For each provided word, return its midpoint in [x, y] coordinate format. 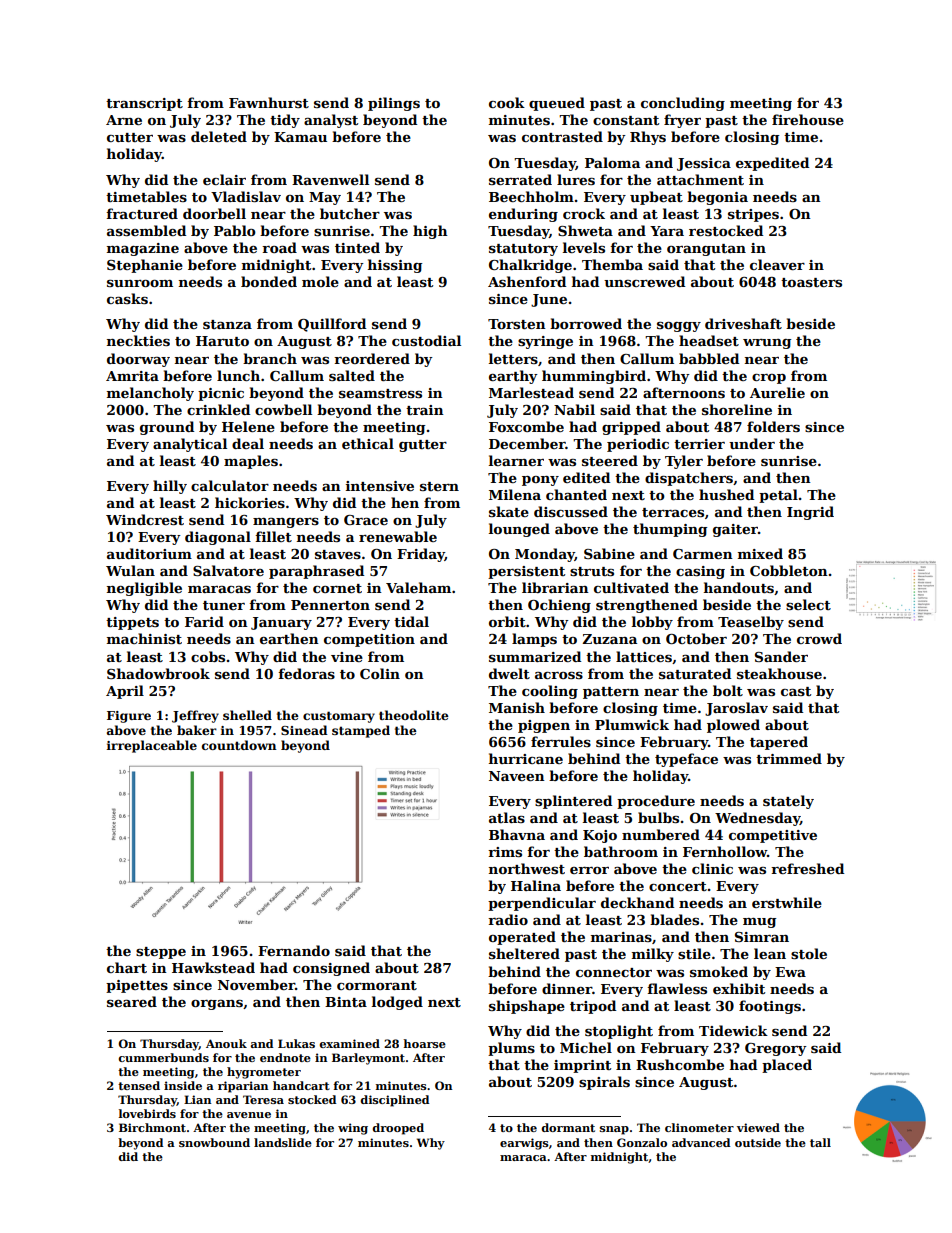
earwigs [524, 1144]
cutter [130, 137]
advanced [701, 1142]
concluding [683, 104]
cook [507, 102]
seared [132, 1001]
